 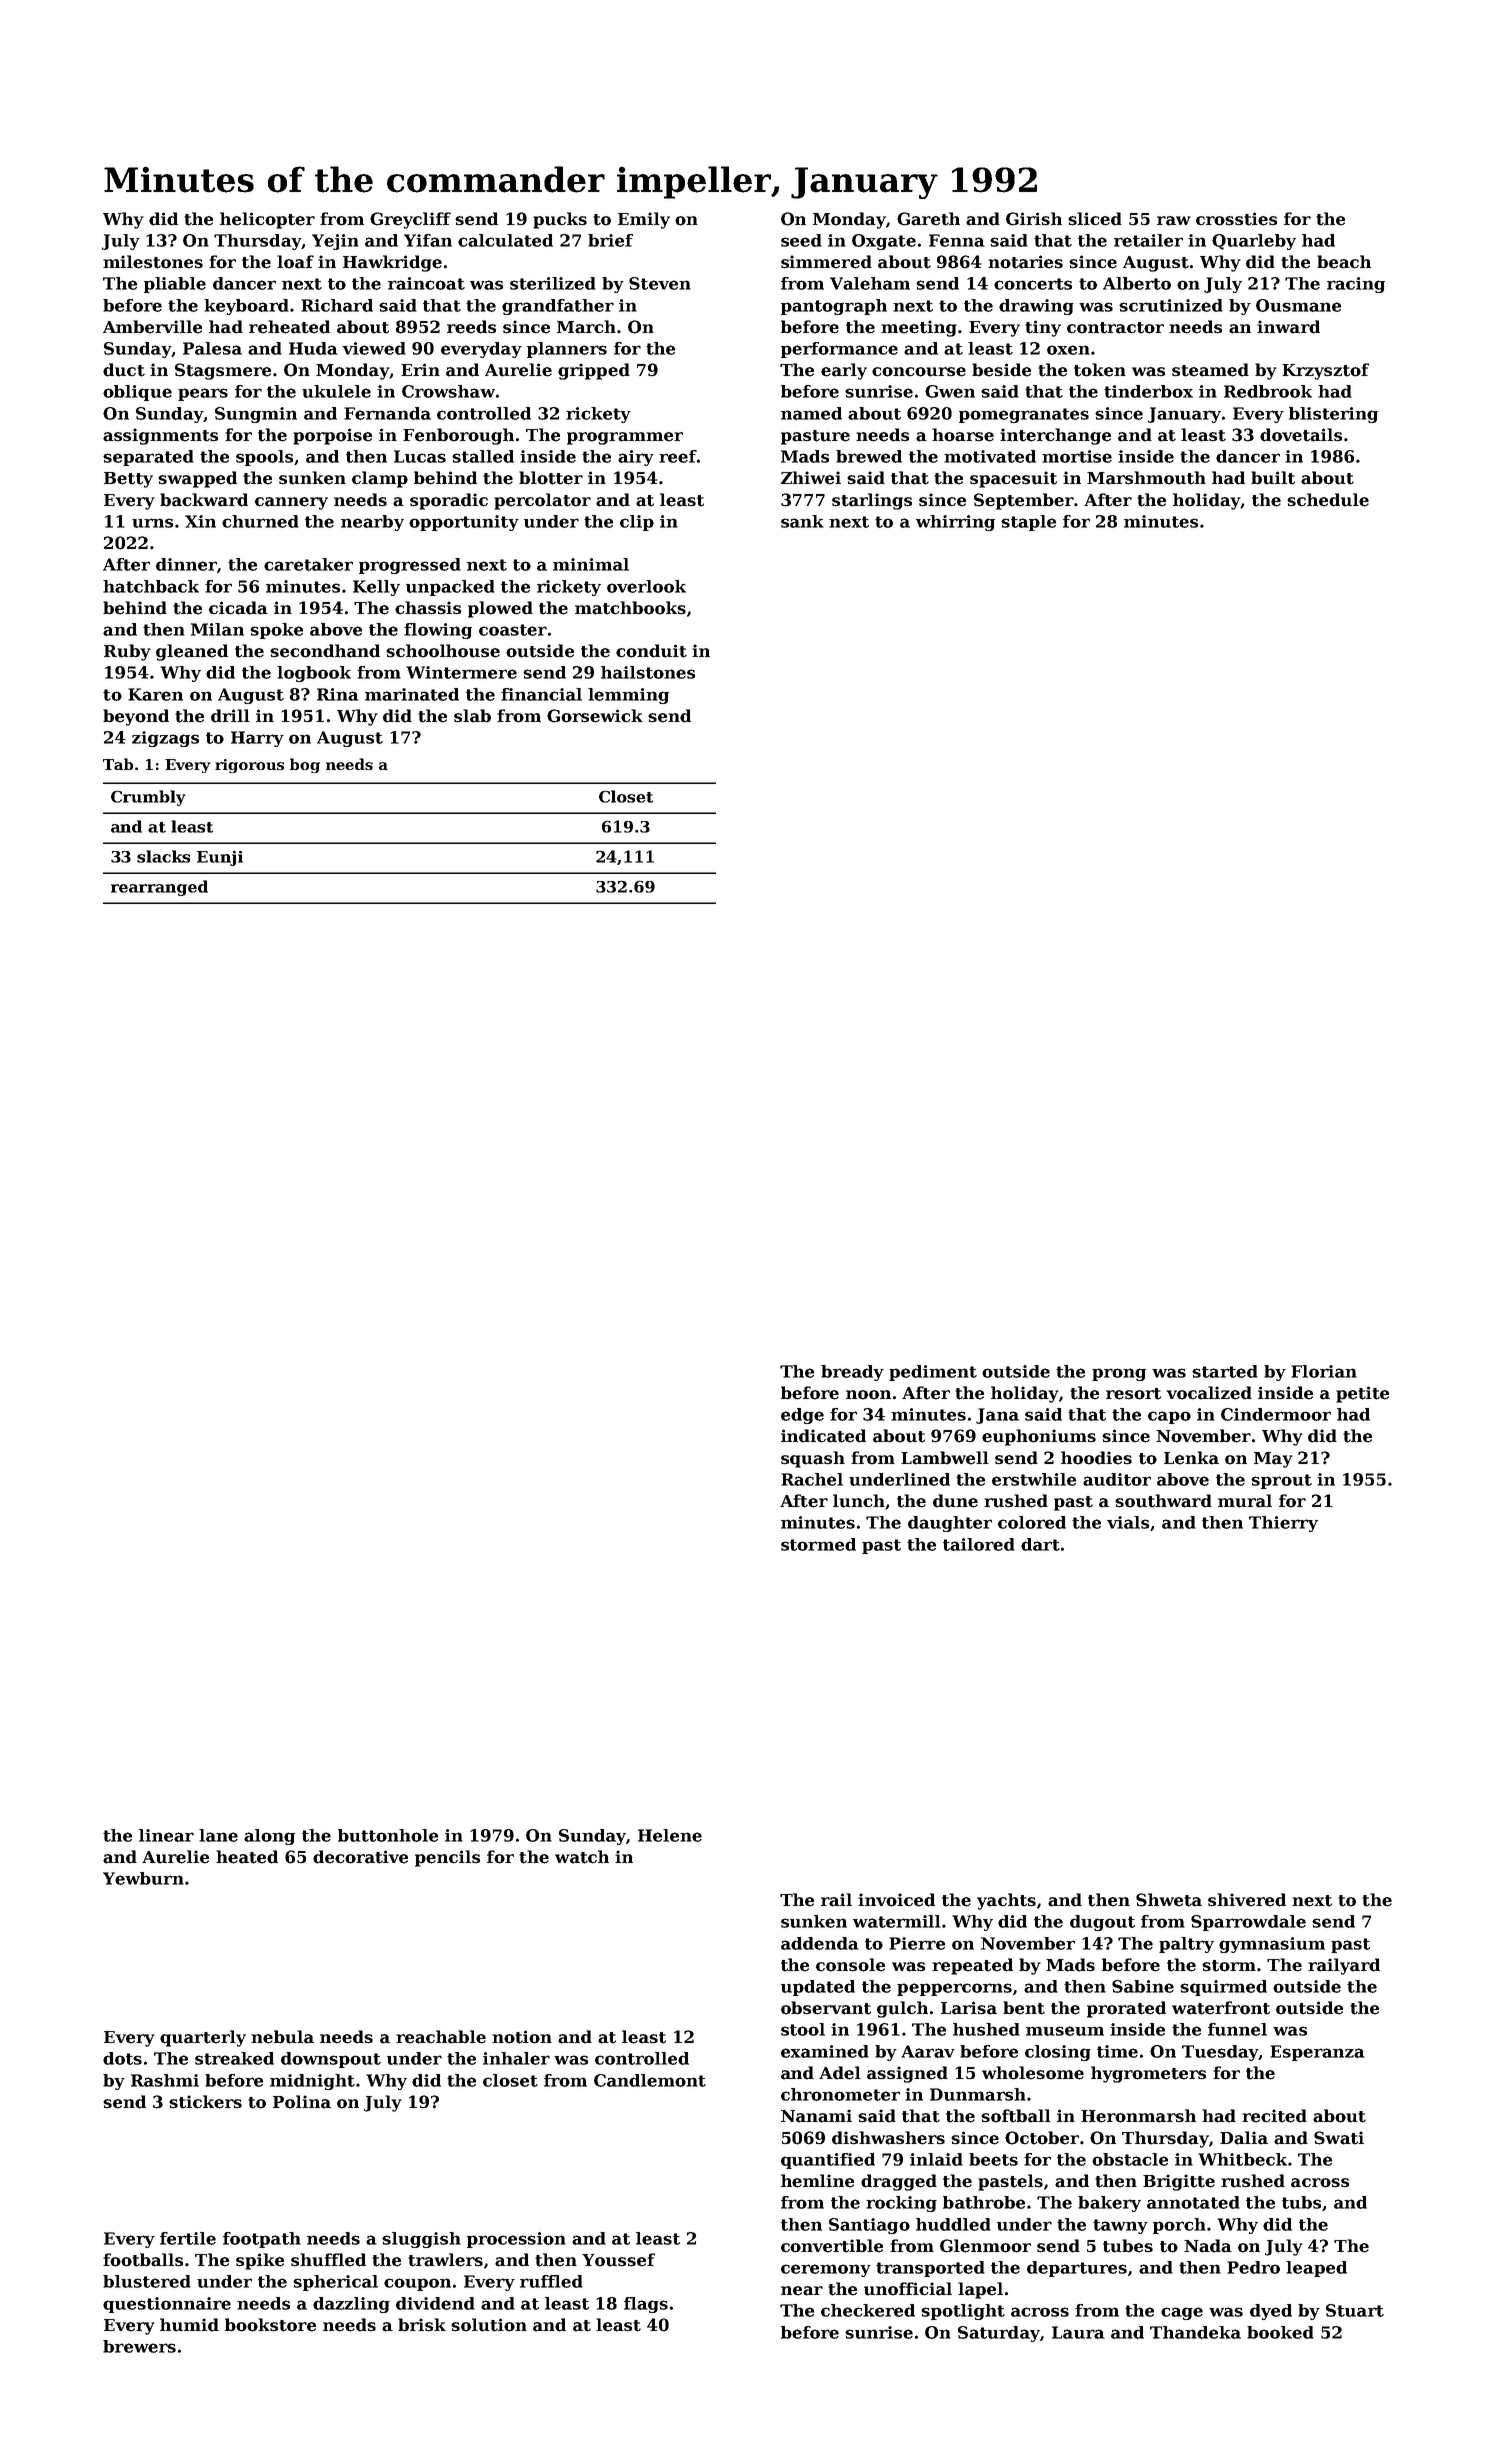 What do you see at coordinates (489, 2325) in the screenshot?
I see `solution` at bounding box center [489, 2325].
